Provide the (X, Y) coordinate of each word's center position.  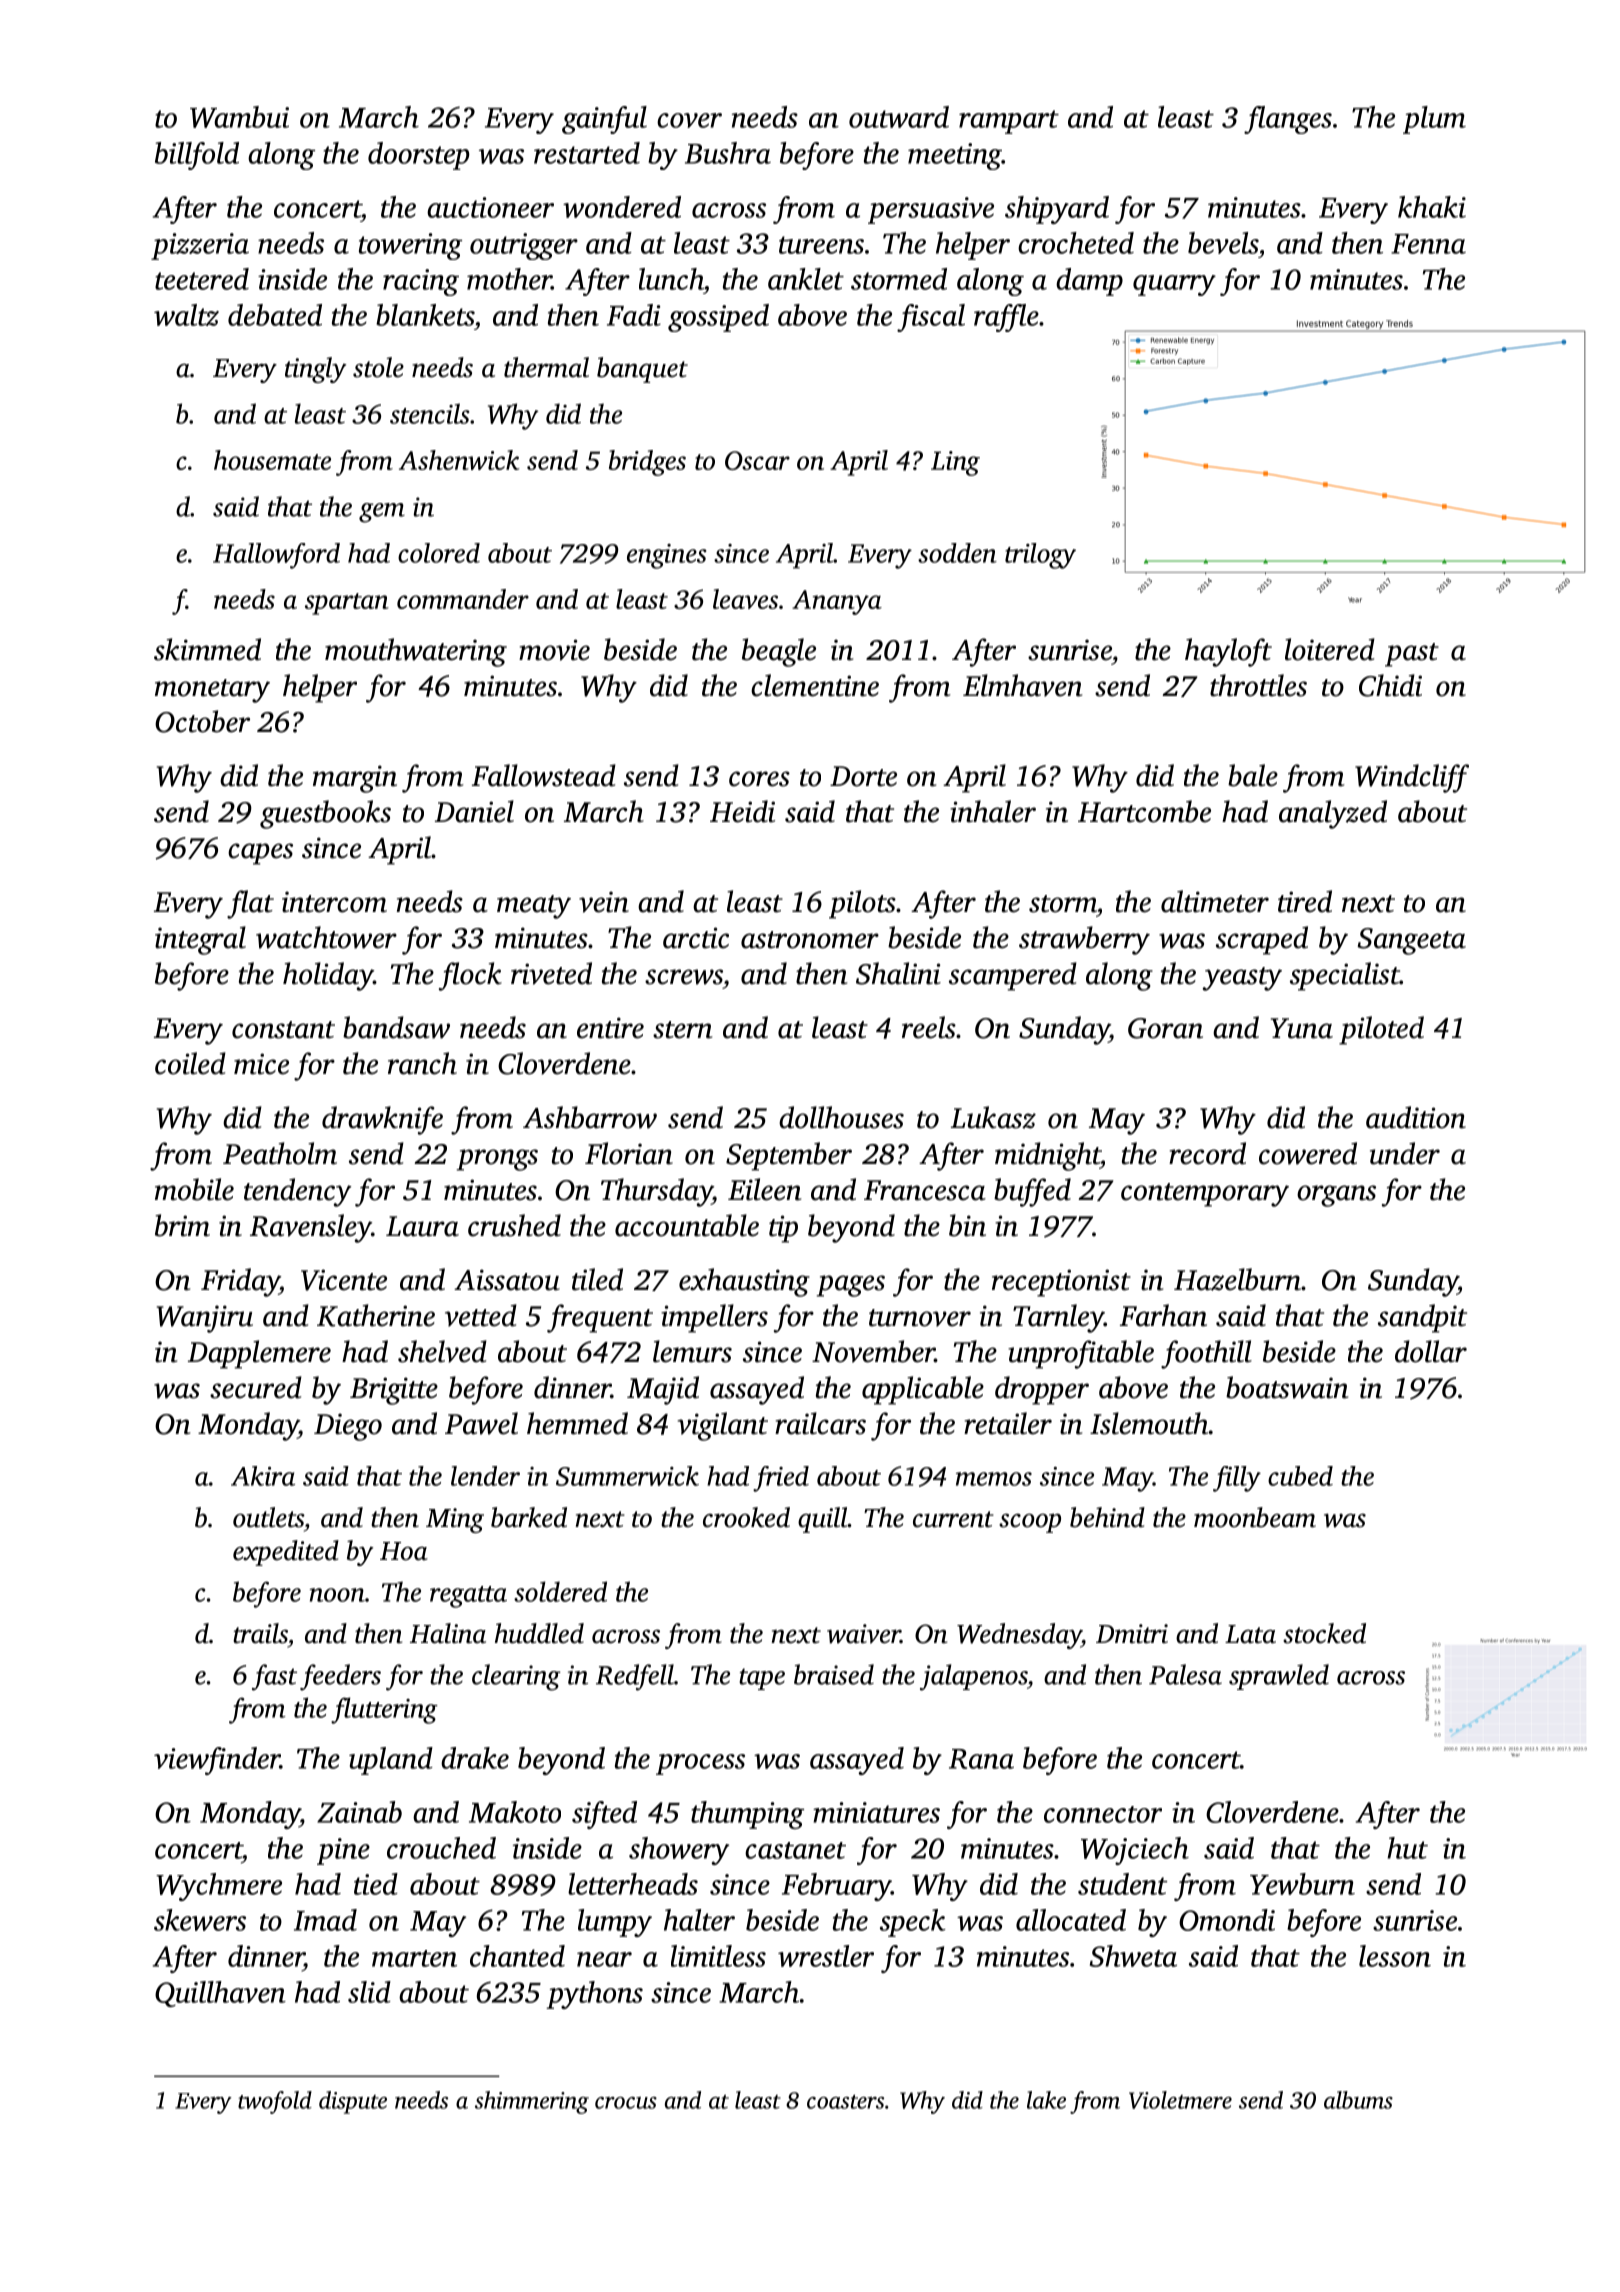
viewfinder (217, 1761)
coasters (845, 2102)
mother (509, 279)
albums (1358, 2100)
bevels (1223, 243)
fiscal (931, 318)
